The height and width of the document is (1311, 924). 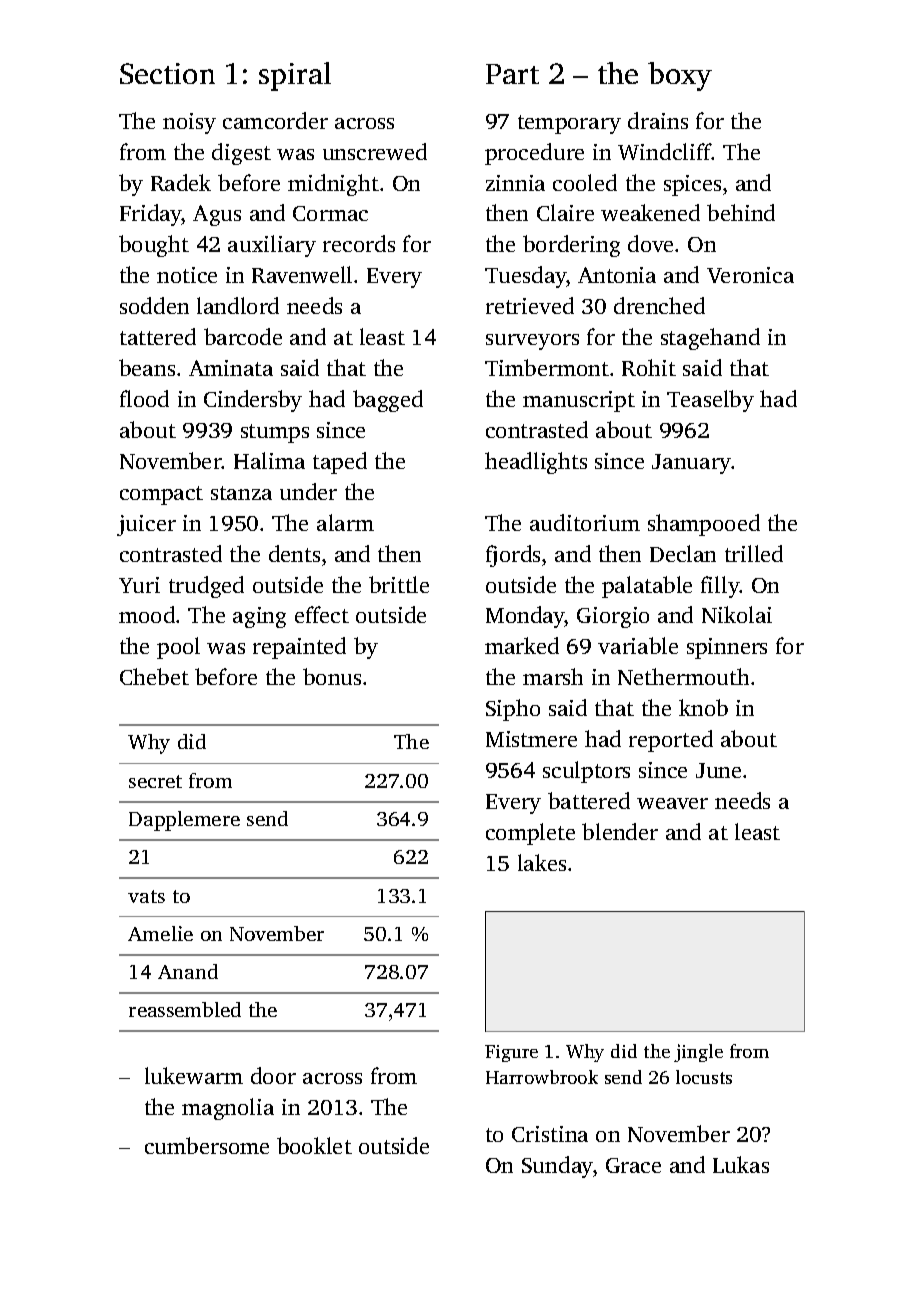 I want to click on digest, so click(x=241, y=154).
